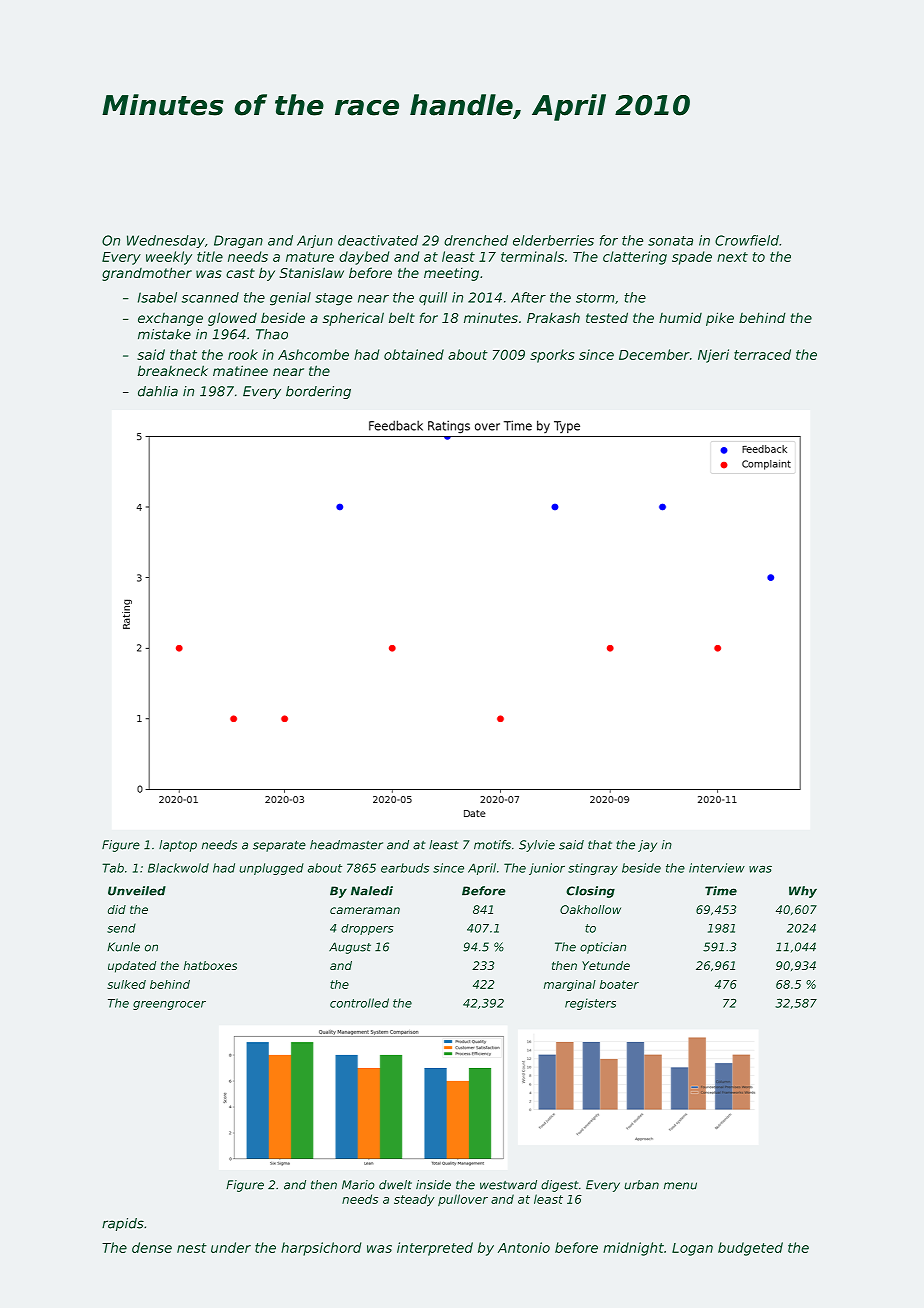  I want to click on bordering, so click(318, 392).
